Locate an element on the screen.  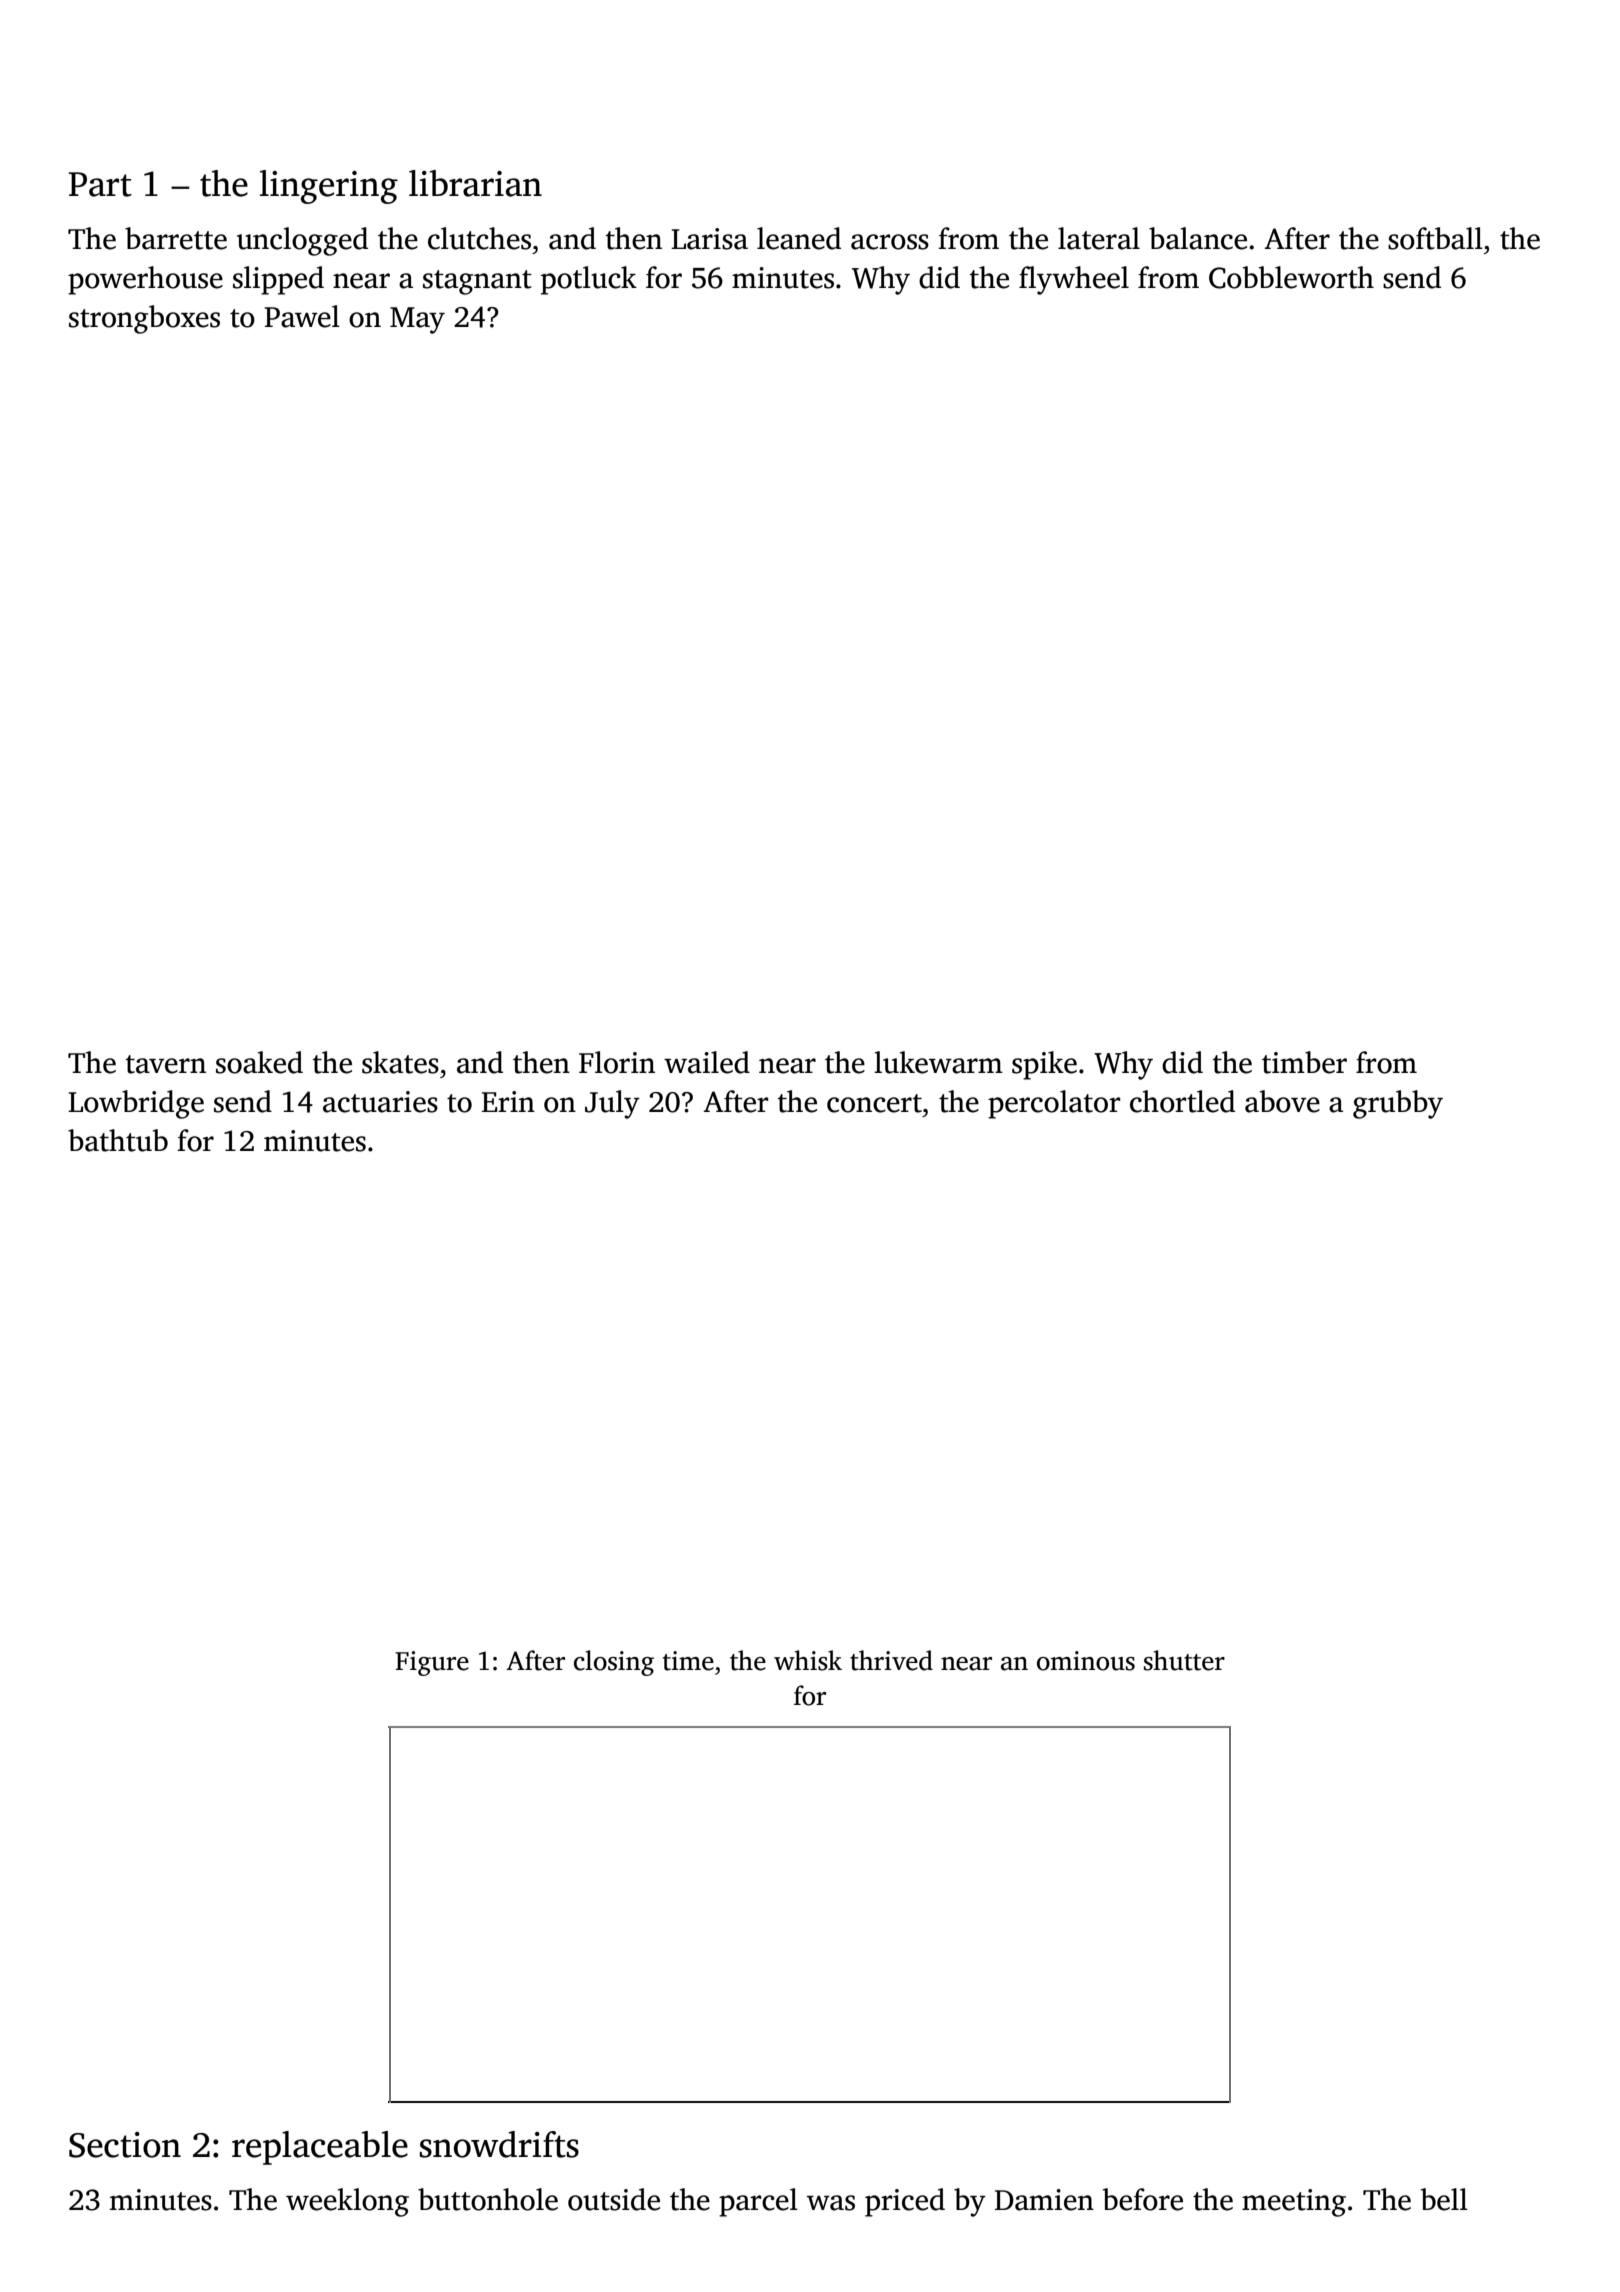
Cobbleworth is located at coordinates (1291, 277).
